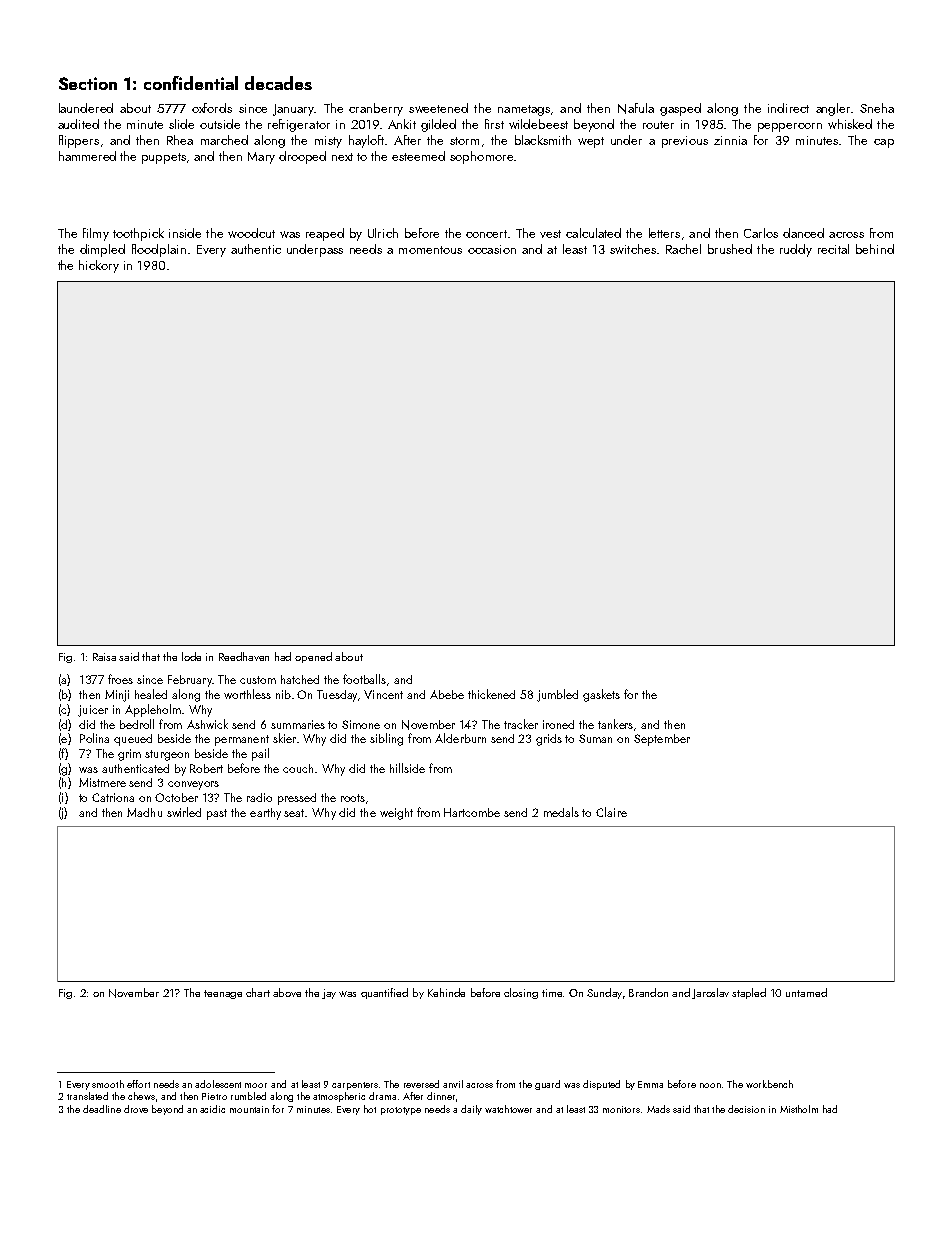  What do you see at coordinates (806, 992) in the screenshot?
I see `untamed` at bounding box center [806, 992].
